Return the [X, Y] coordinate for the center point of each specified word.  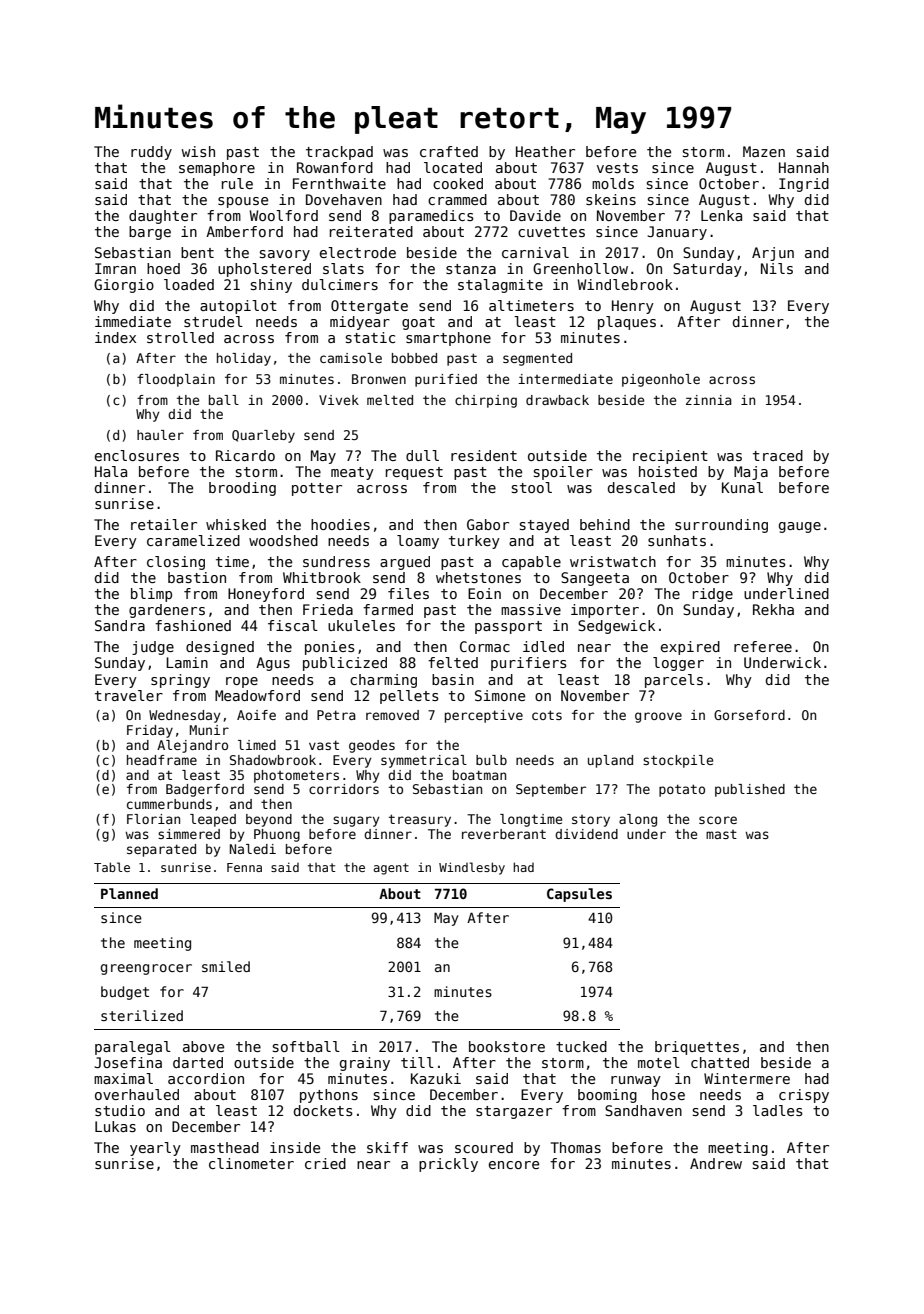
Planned [129, 893]
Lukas [115, 1126]
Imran [115, 268]
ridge [713, 595]
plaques [627, 323]
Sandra [120, 625]
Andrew [716, 1163]
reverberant [504, 834]
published [750, 790]
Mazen [764, 151]
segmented [537, 359]
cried [325, 1163]
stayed [544, 526]
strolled [180, 337]
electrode [358, 252]
